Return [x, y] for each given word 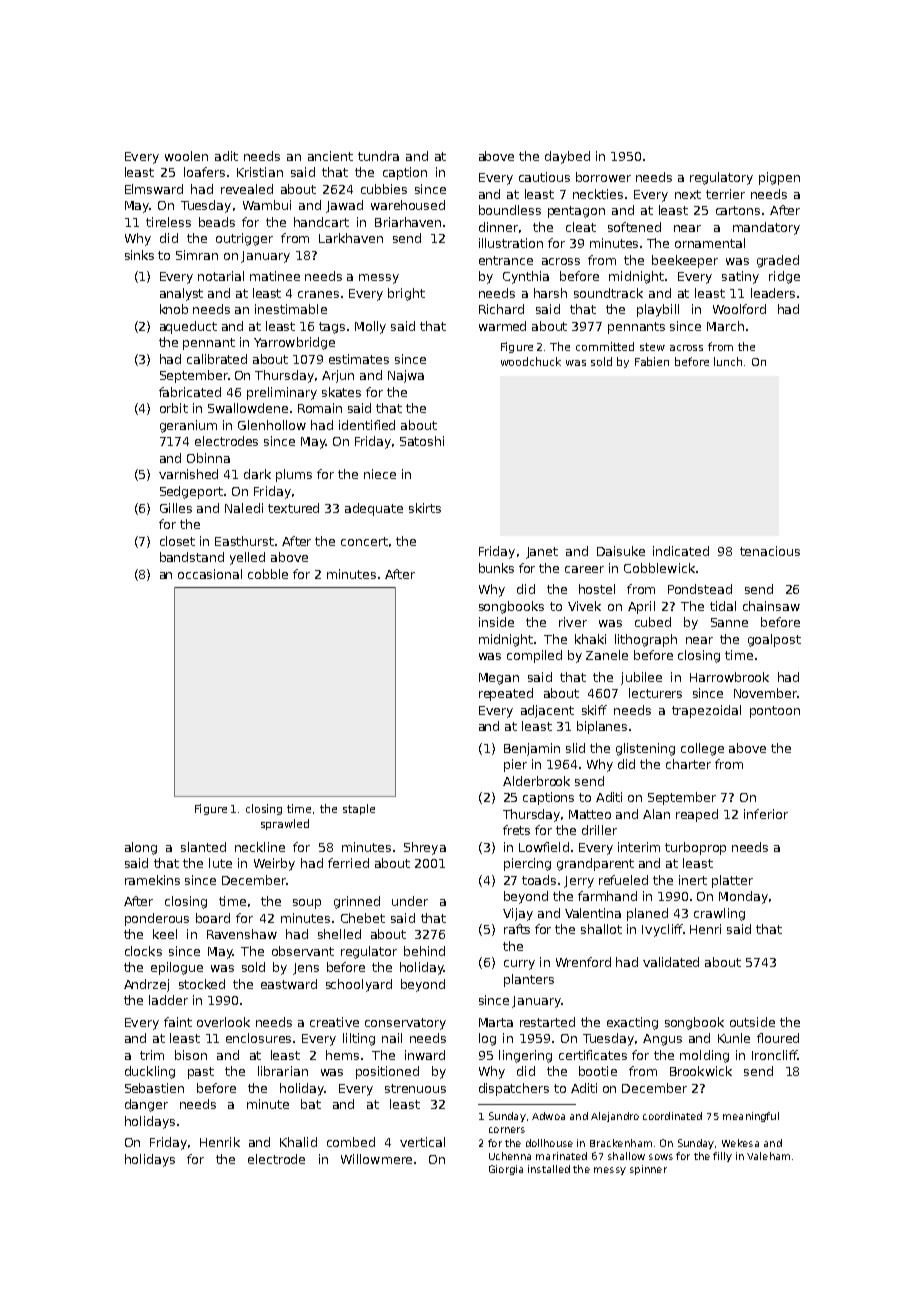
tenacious [770, 551]
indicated [681, 551]
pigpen [779, 178]
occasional [210, 574]
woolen [186, 156]
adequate [374, 509]
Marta [496, 1022]
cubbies [384, 189]
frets [516, 830]
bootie [598, 1071]
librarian [283, 1071]
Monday [743, 897]
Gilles [176, 508]
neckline [260, 847]
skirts [425, 508]
